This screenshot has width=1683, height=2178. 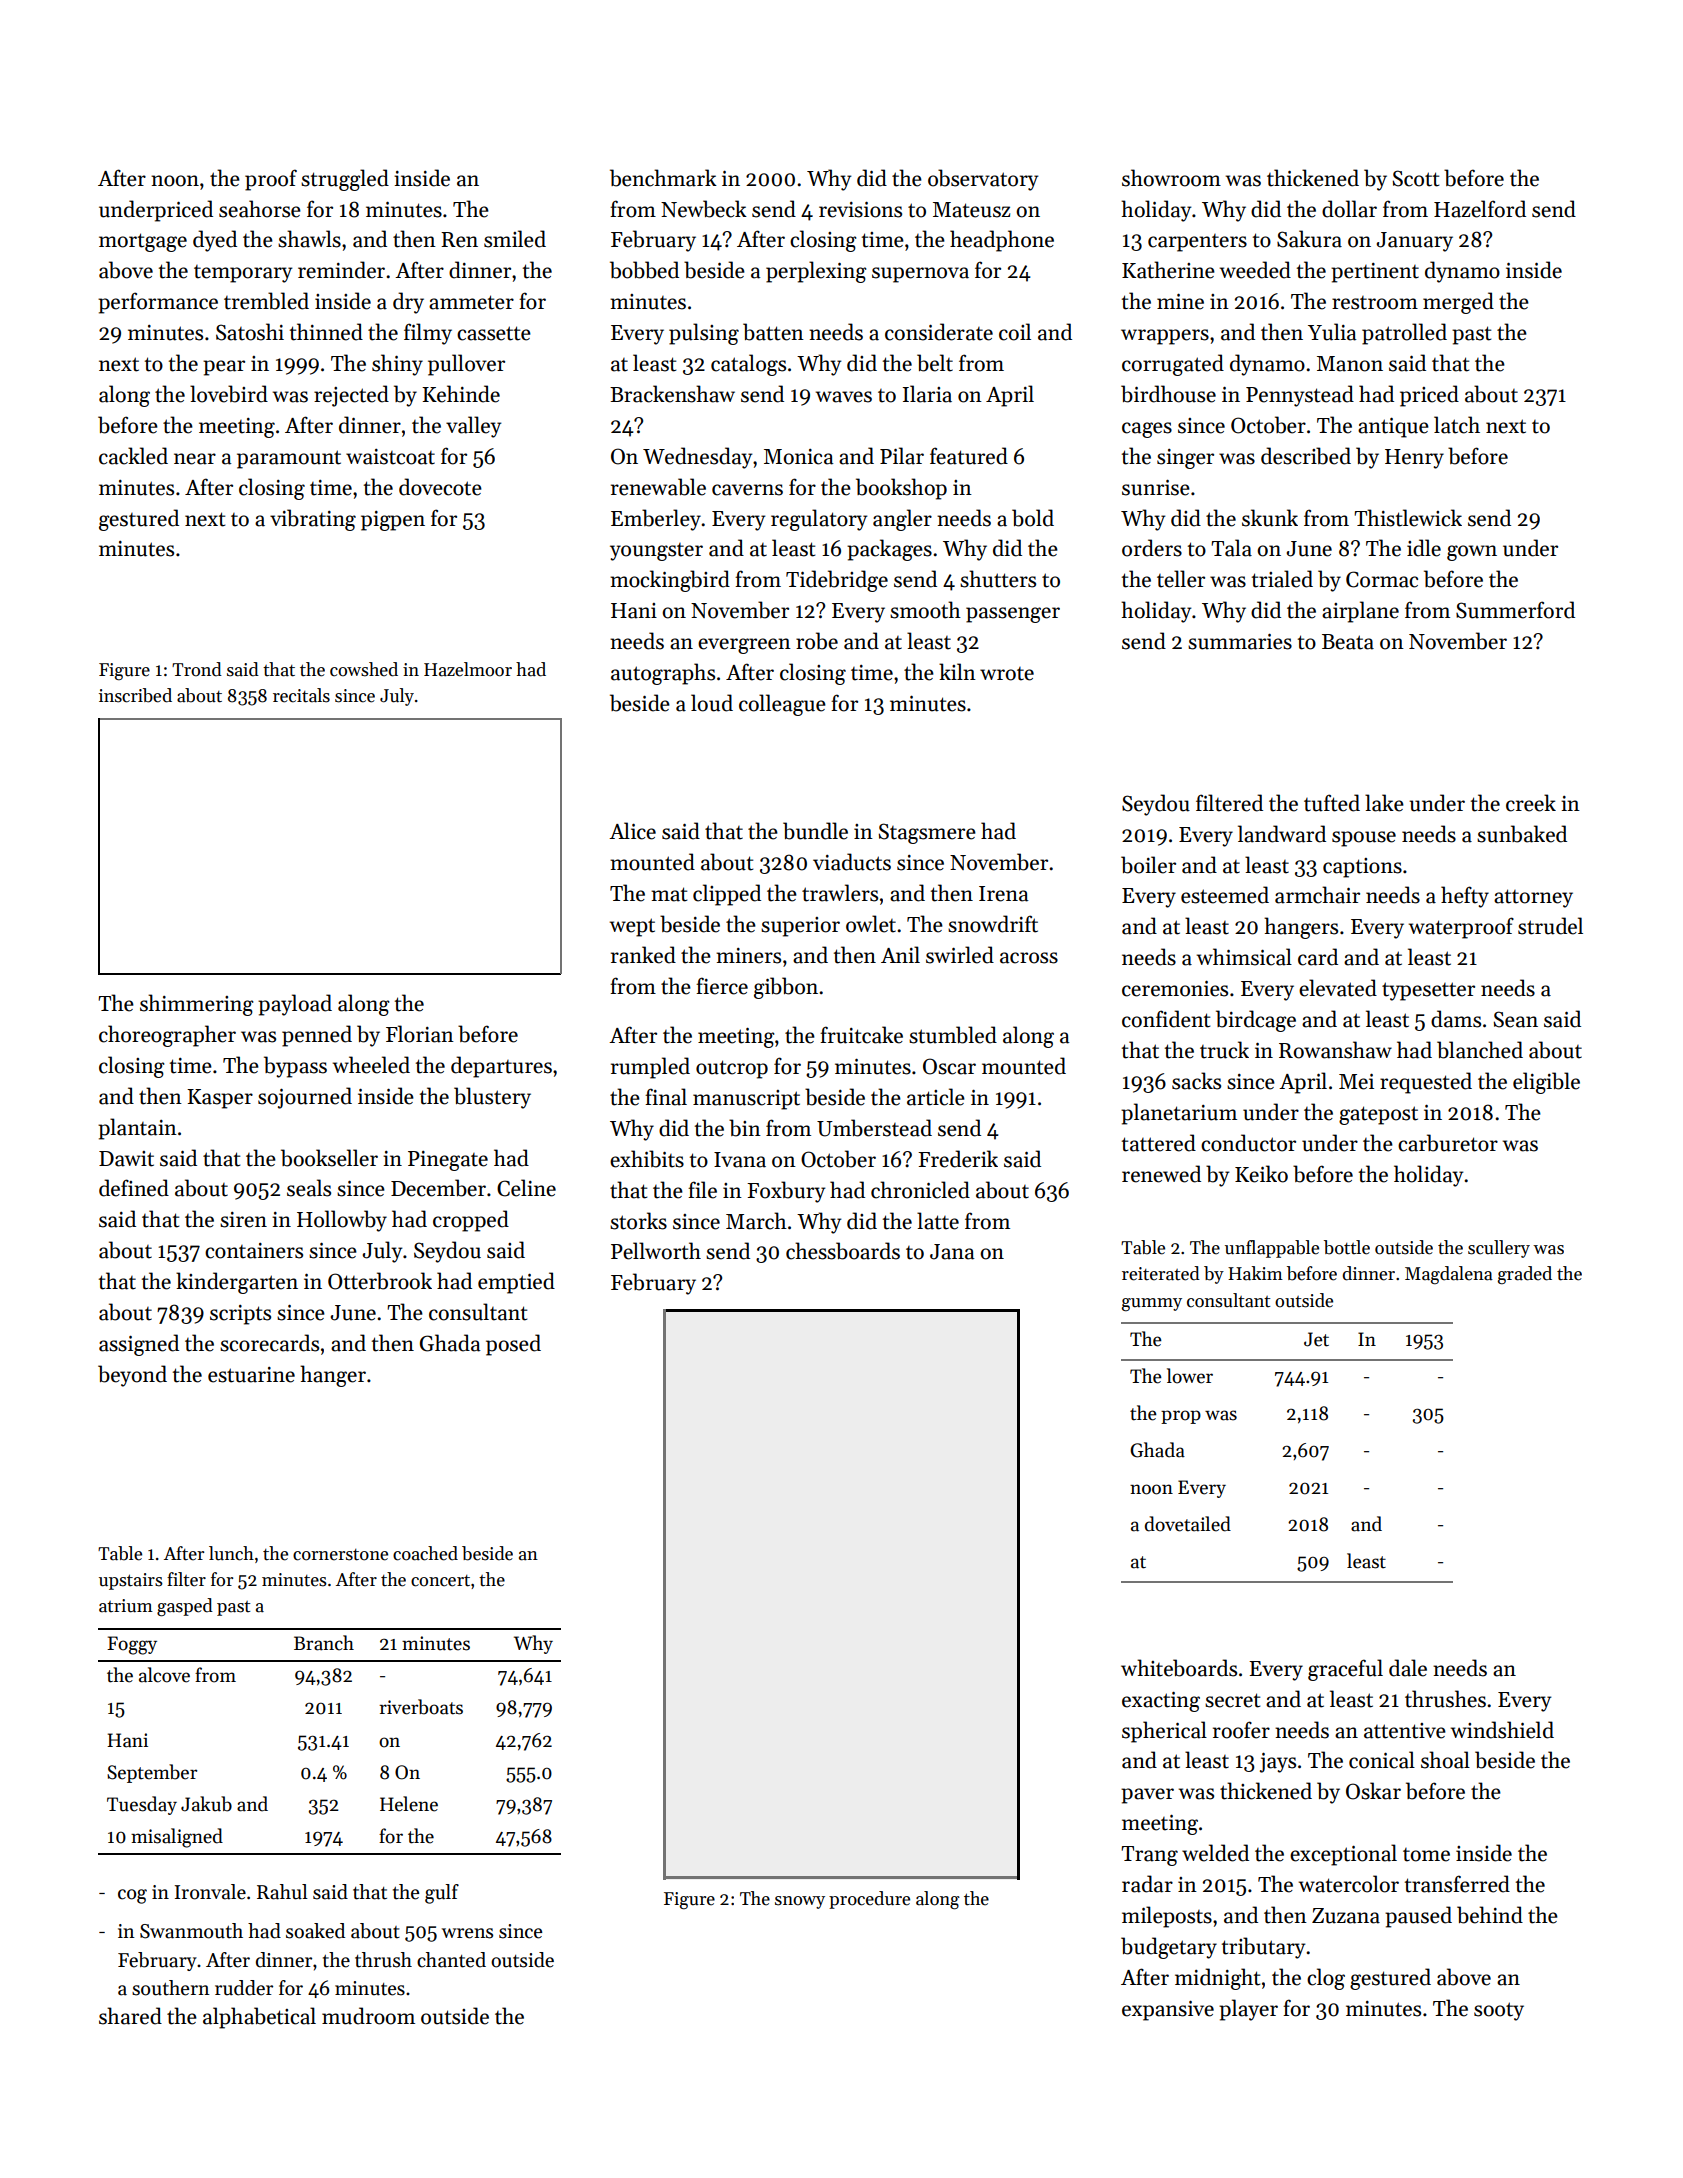 I want to click on Foxbury, so click(x=786, y=1192).
